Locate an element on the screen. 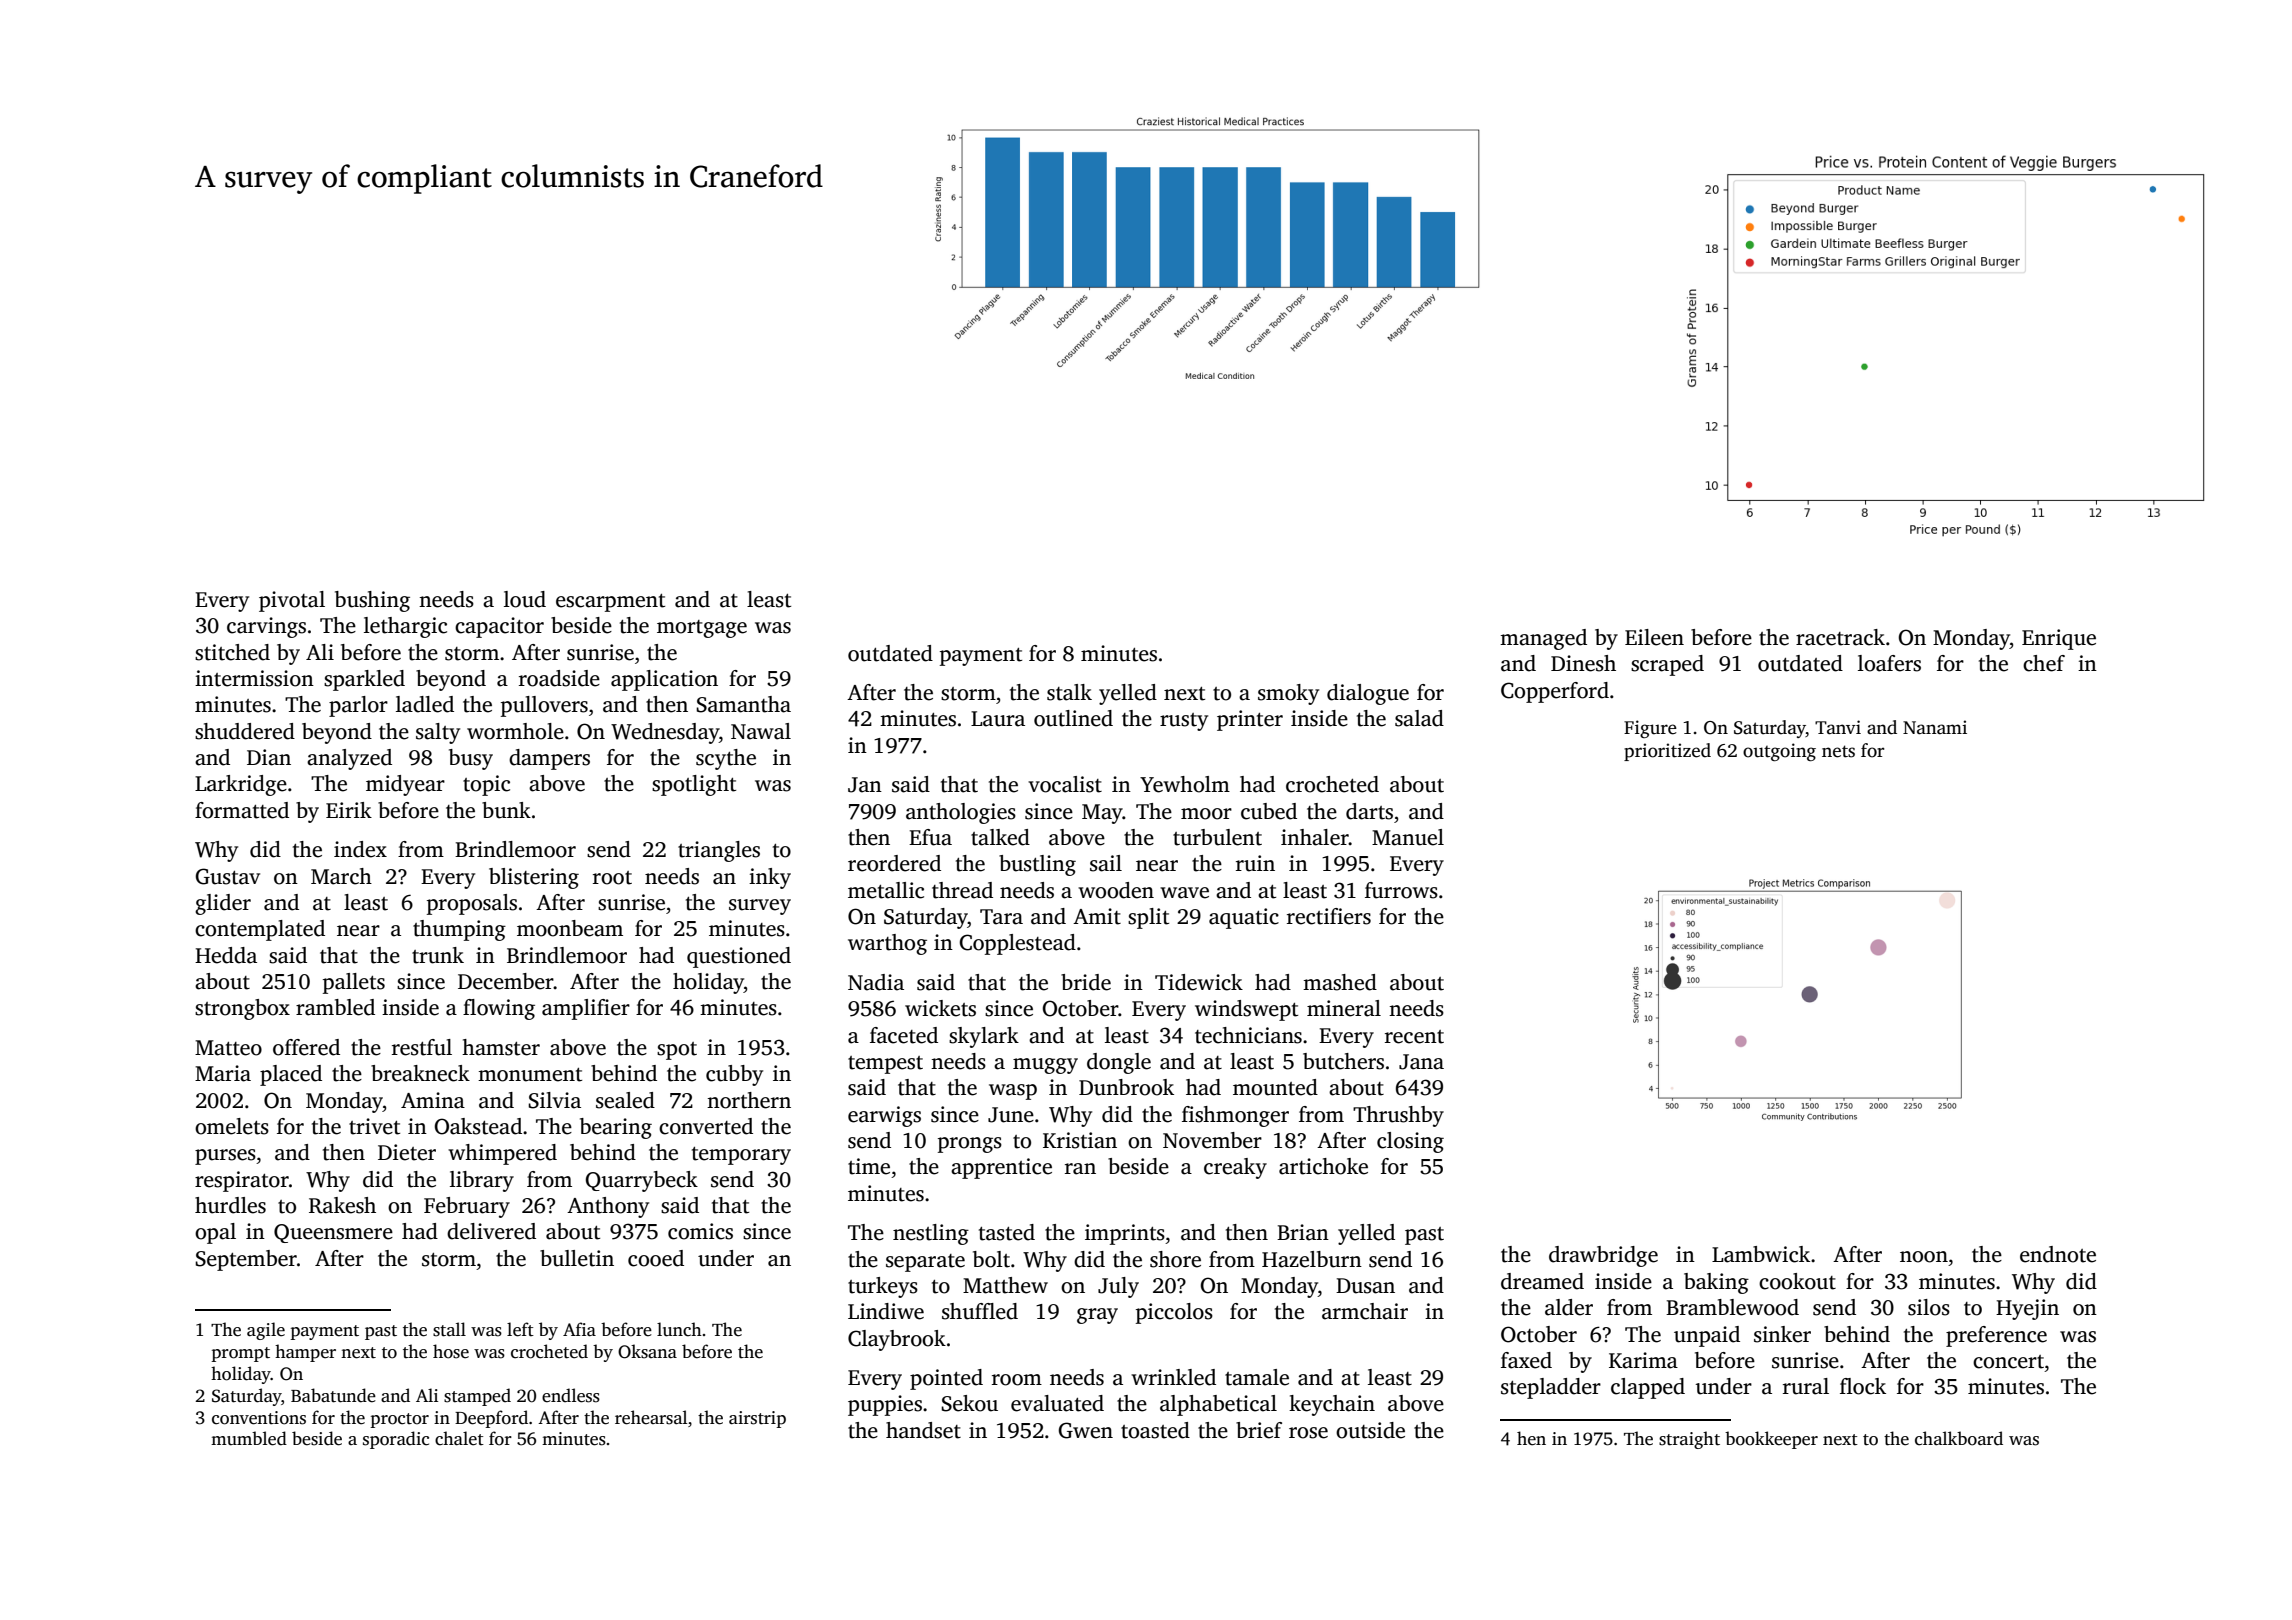  evaluated is located at coordinates (1057, 1403).
